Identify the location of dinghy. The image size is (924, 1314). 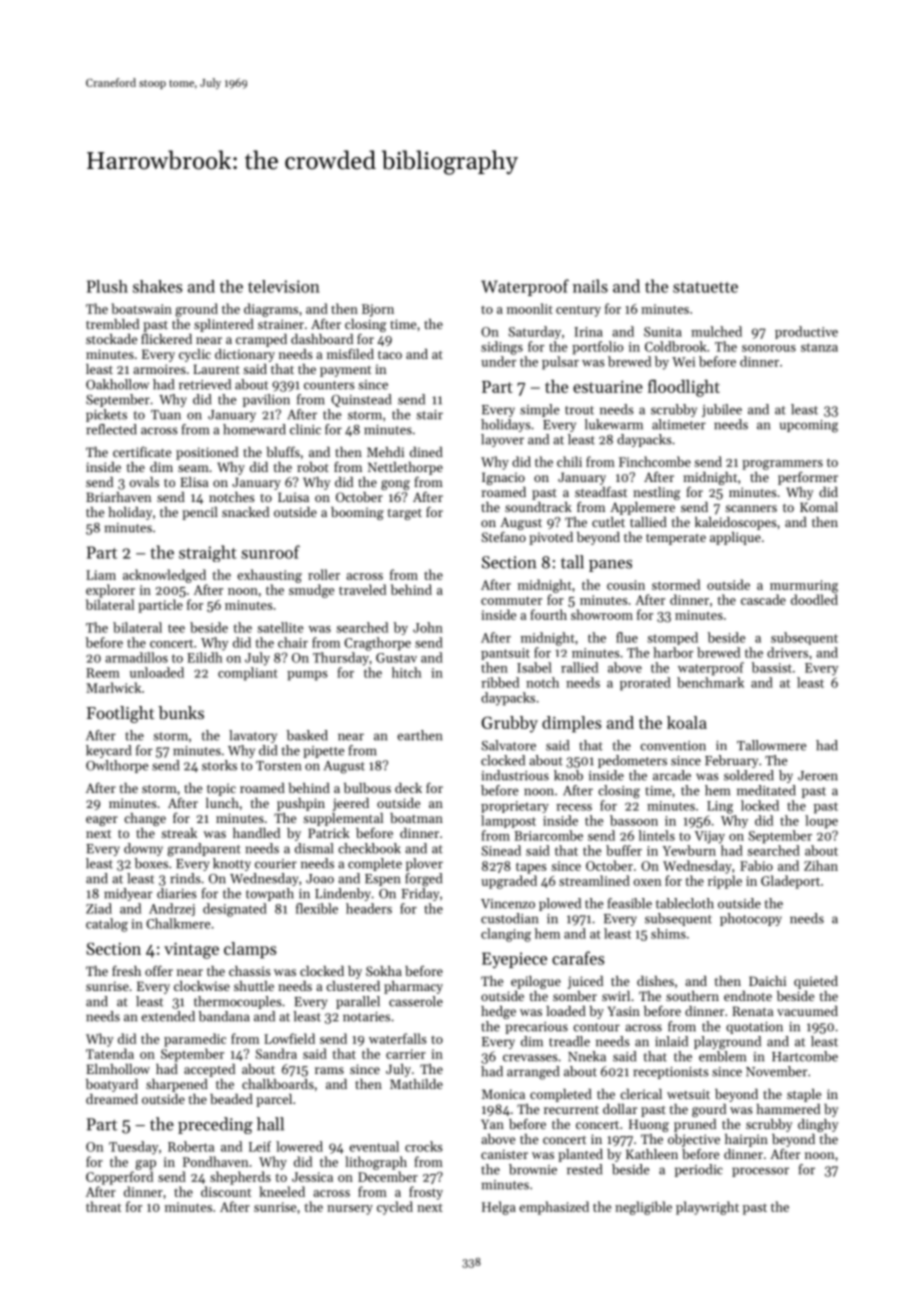
(818, 1125).
